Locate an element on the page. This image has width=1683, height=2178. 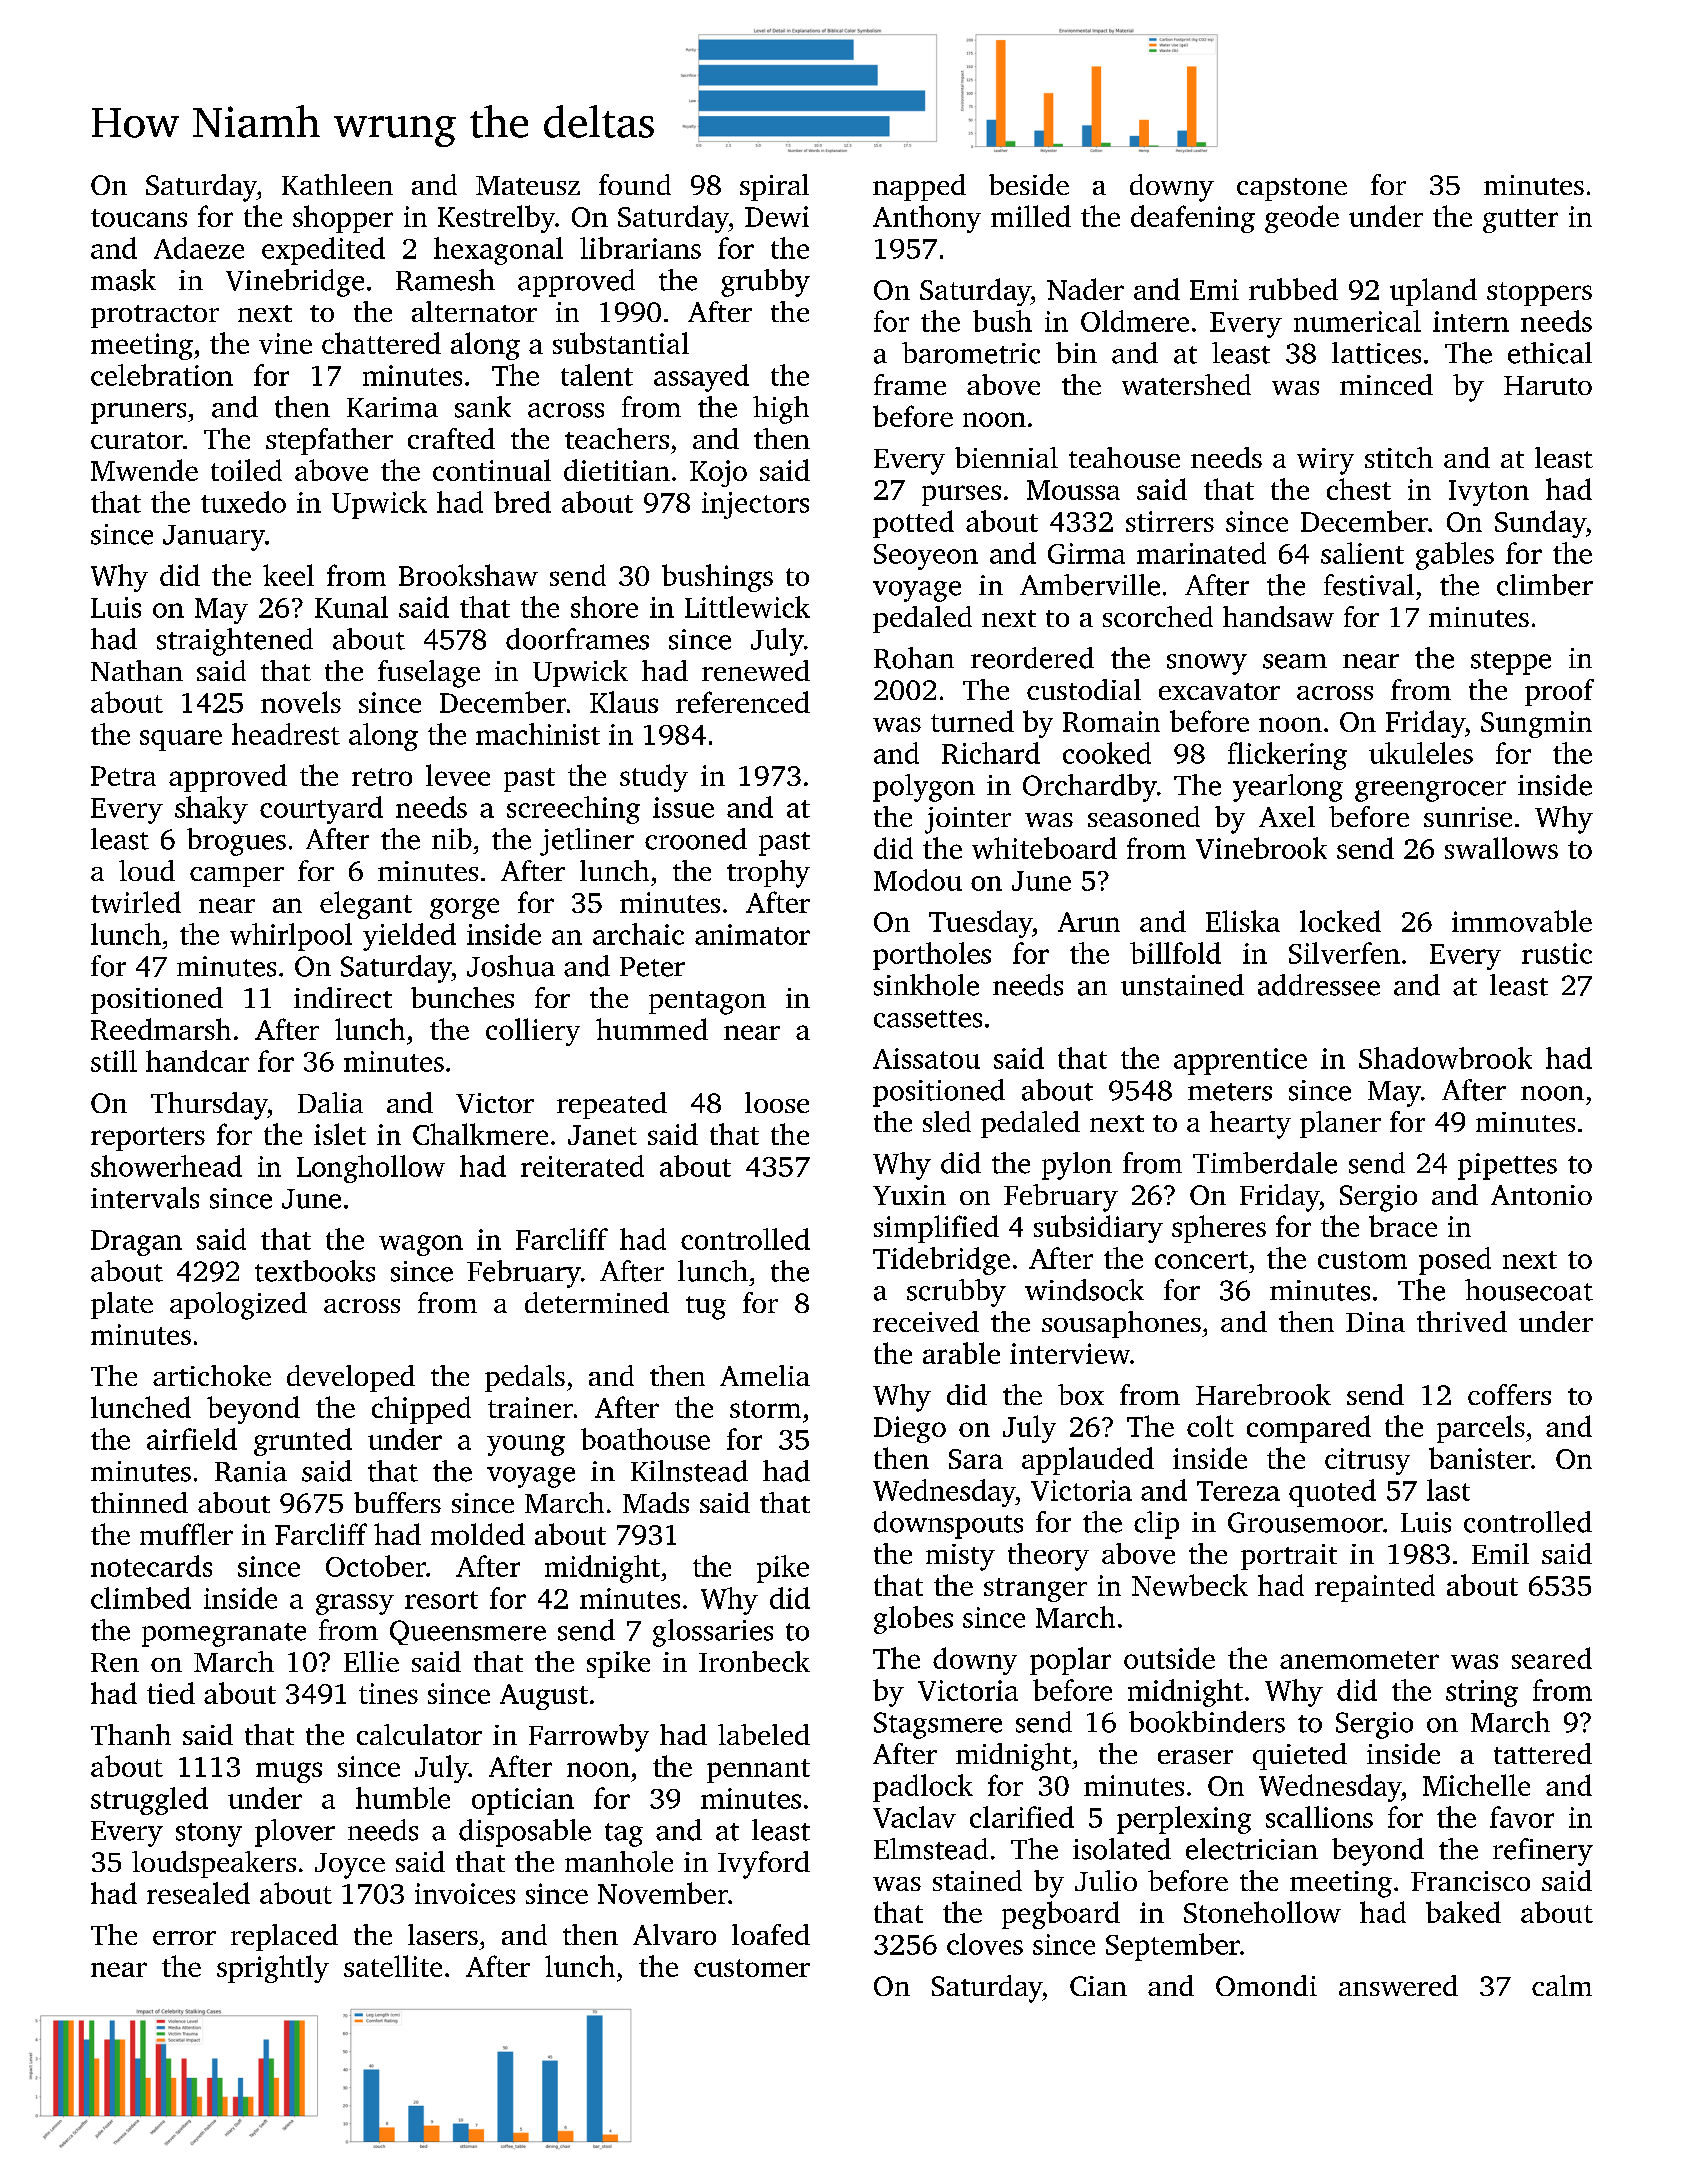
hexagonal is located at coordinates (498, 251).
